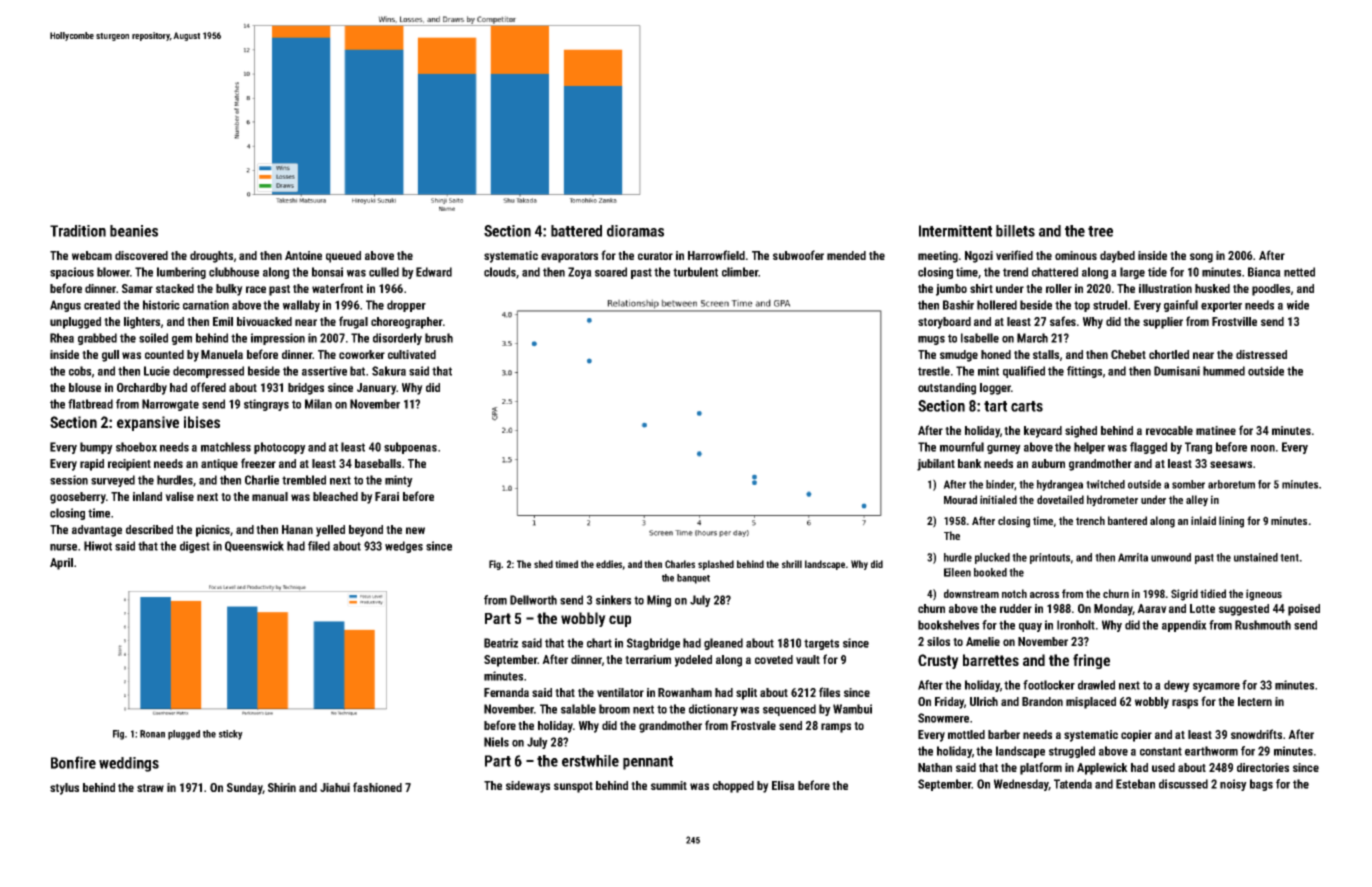 This document has width=1372, height=887. I want to click on hydrometer, so click(1112, 501).
